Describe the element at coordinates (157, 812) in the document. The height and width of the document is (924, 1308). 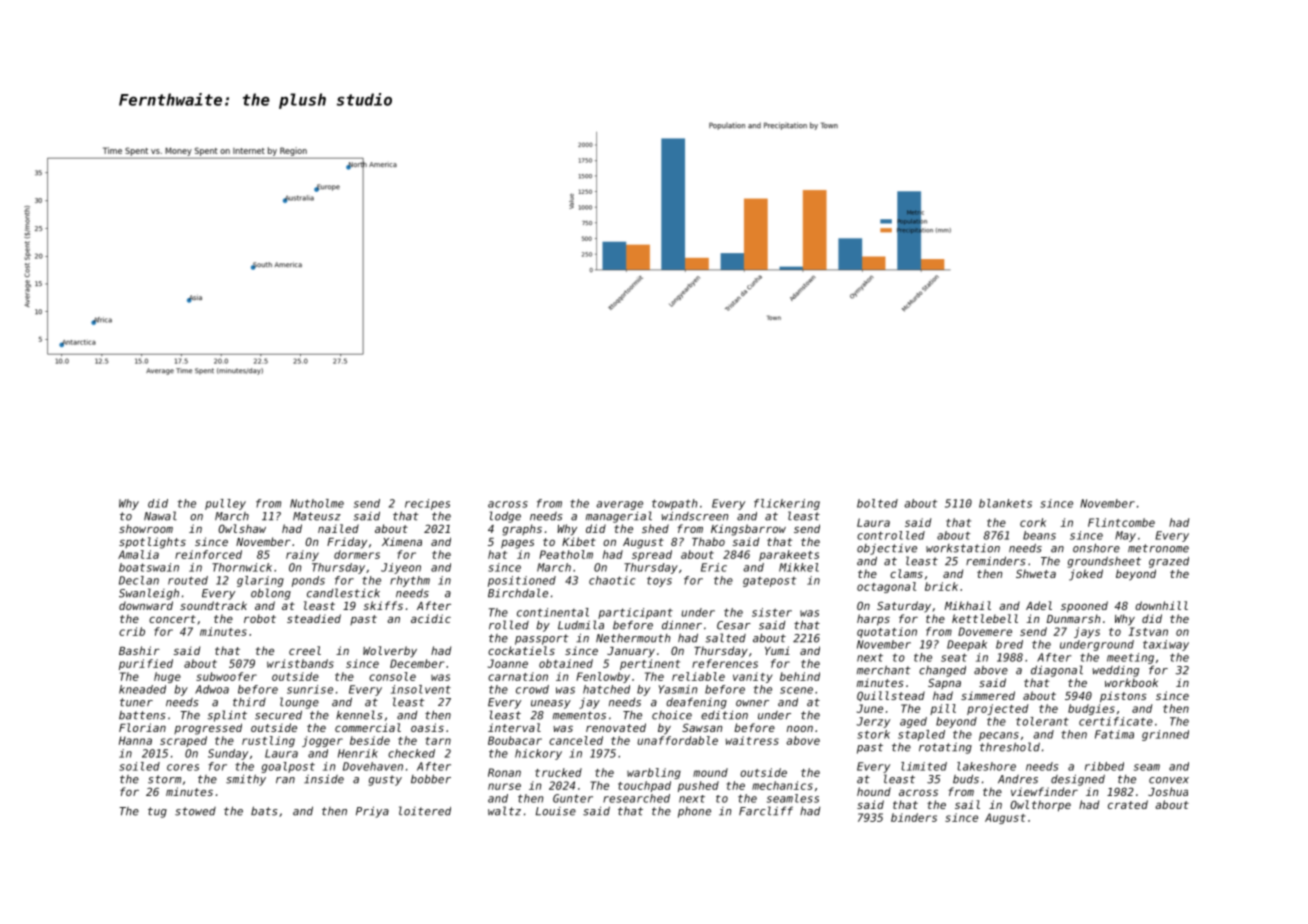
I see `tug` at that location.
